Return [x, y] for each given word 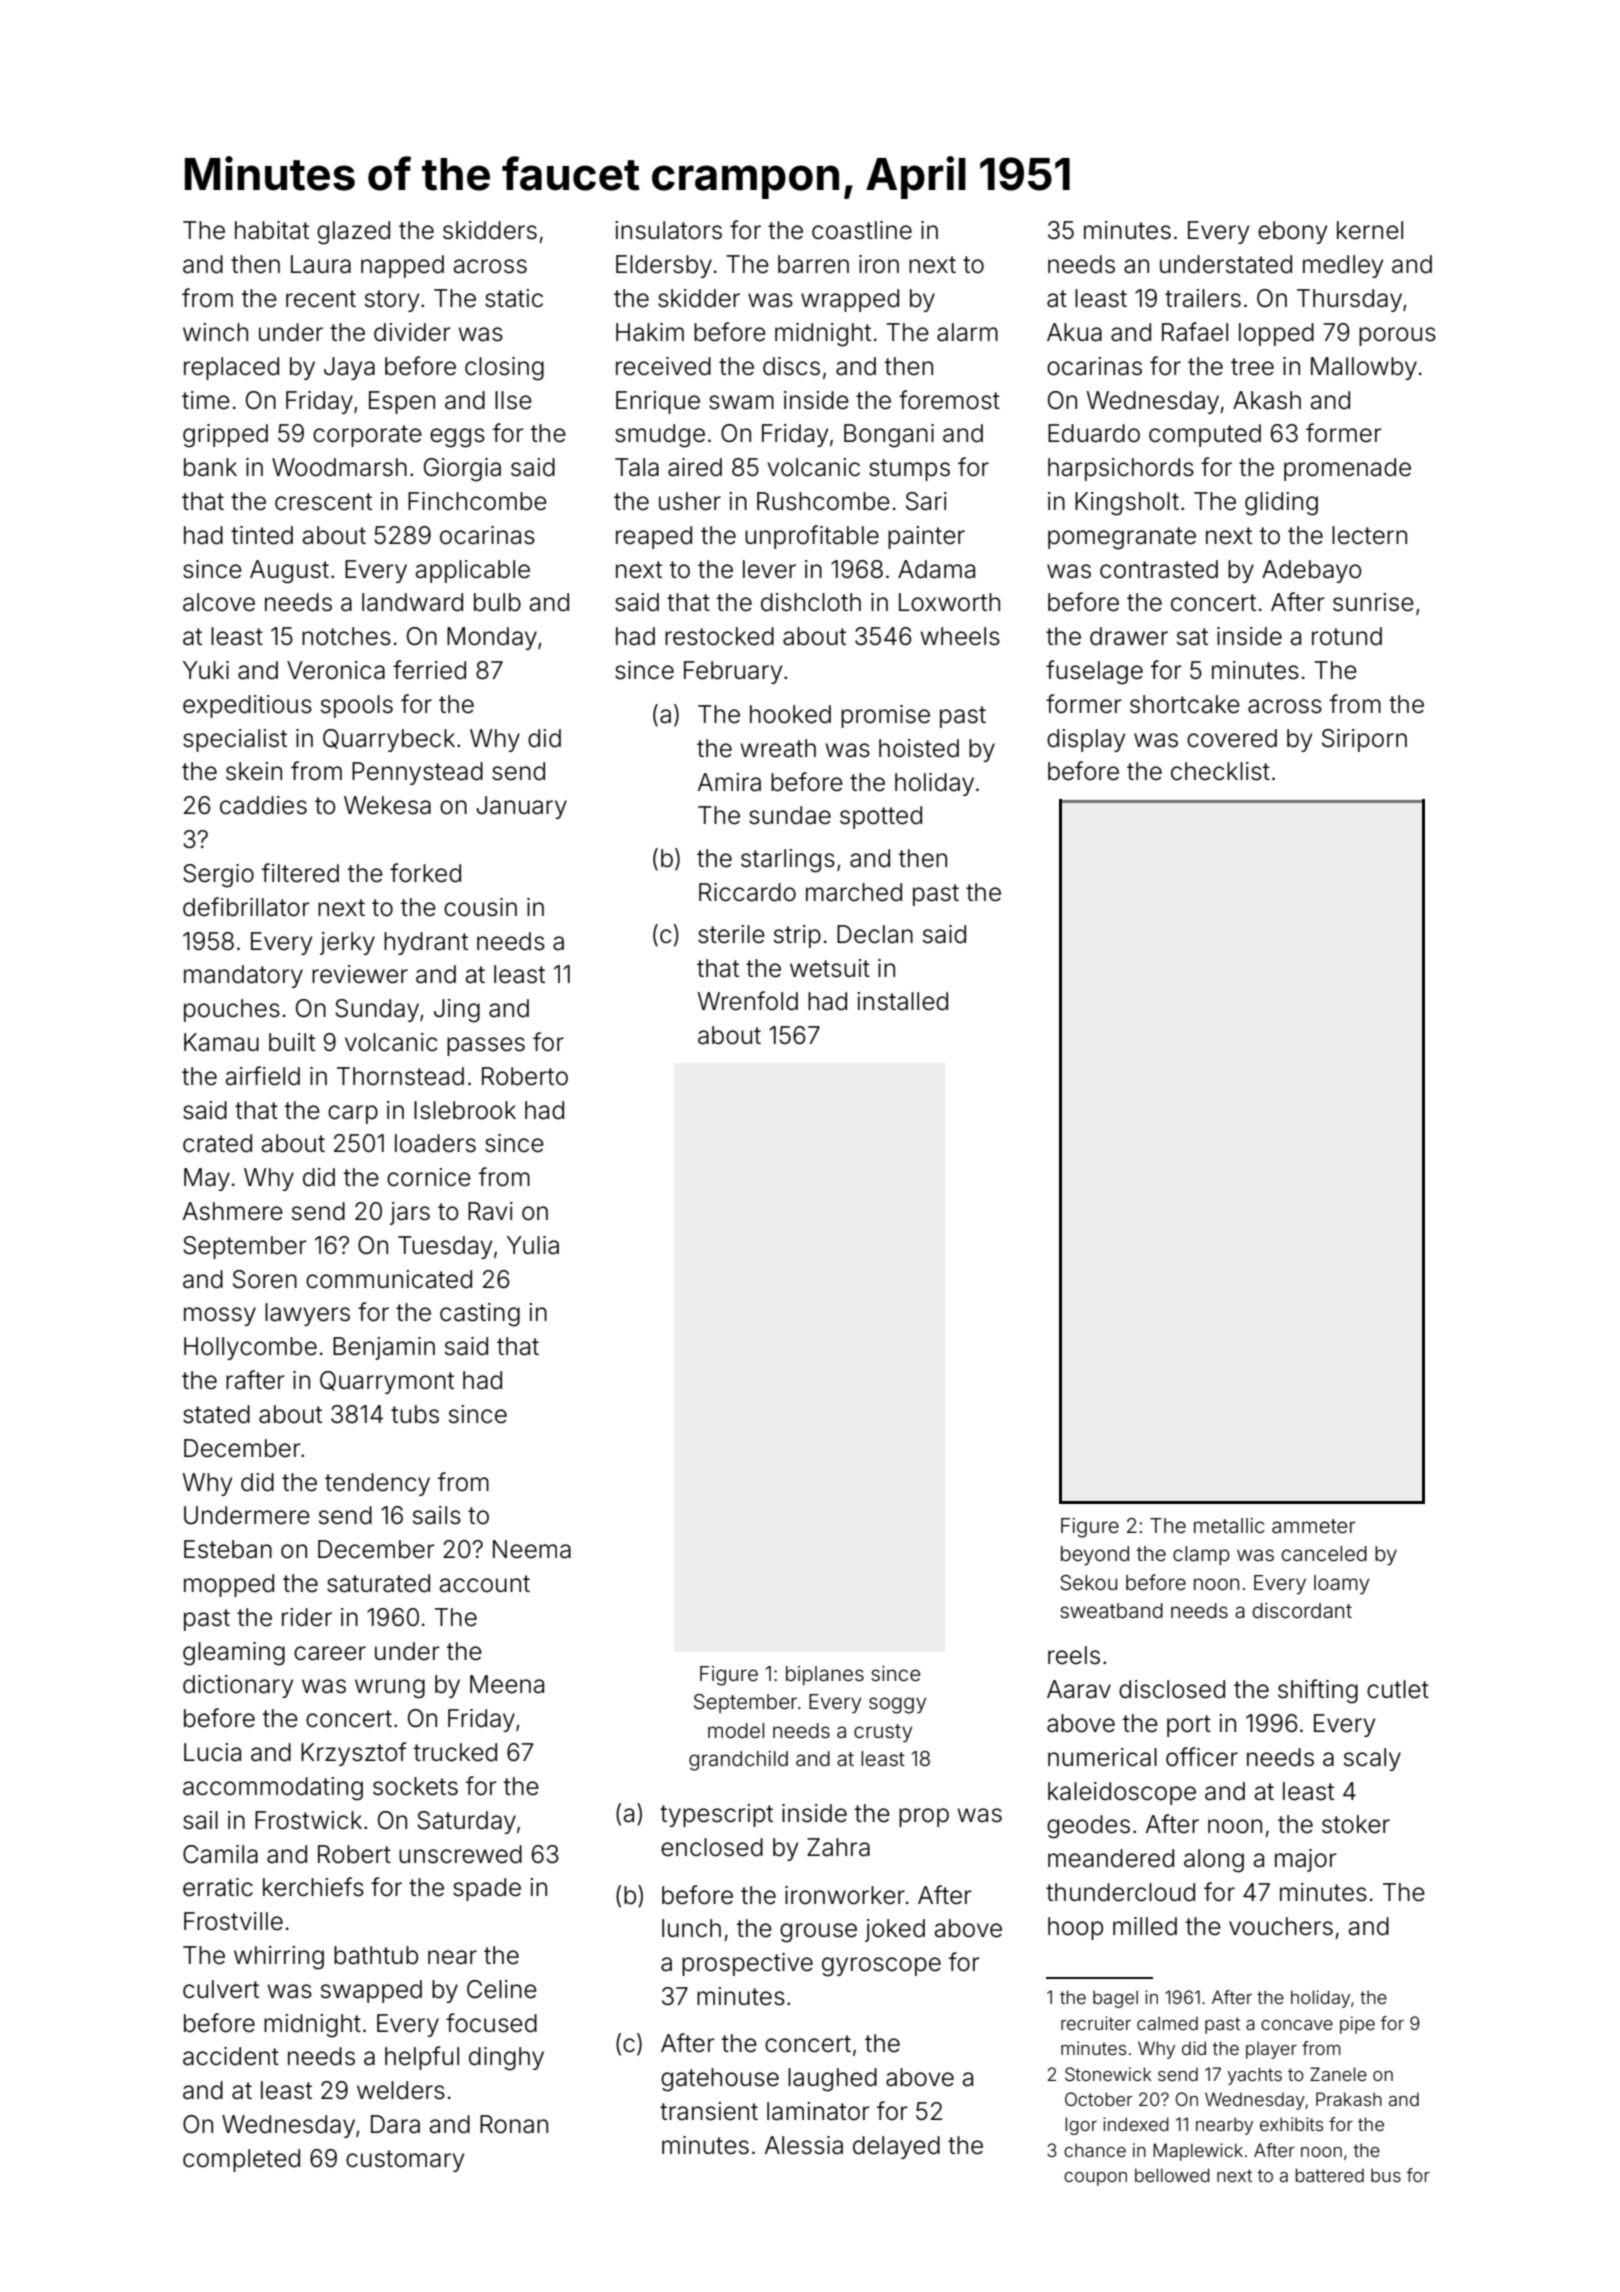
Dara [395, 2124]
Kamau [221, 1042]
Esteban [228, 1549]
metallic [1229, 1525]
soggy [897, 1705]
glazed [353, 233]
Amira [729, 782]
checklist [1220, 771]
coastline [862, 230]
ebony [1292, 232]
